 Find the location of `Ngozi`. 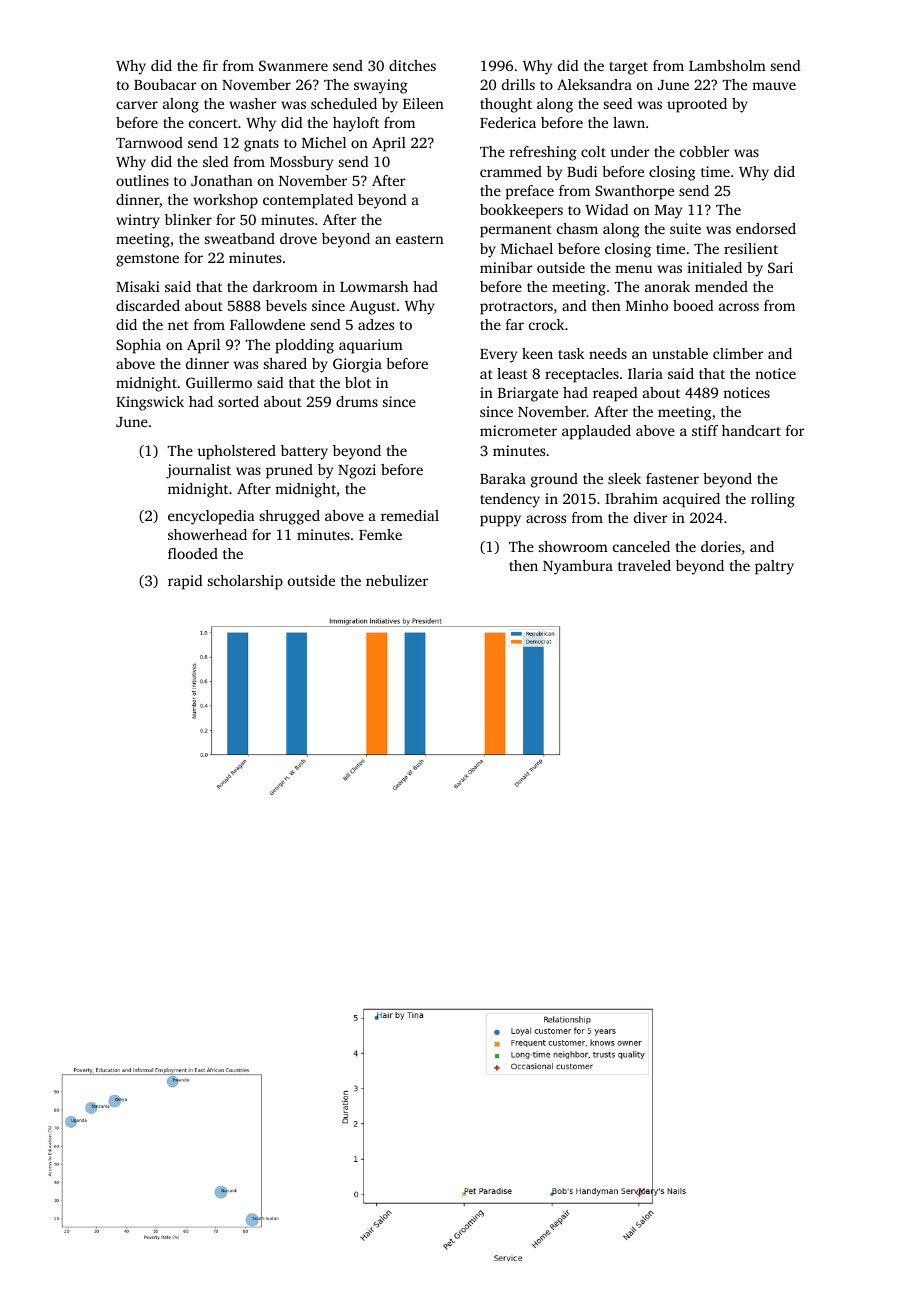

Ngozi is located at coordinates (357, 471).
